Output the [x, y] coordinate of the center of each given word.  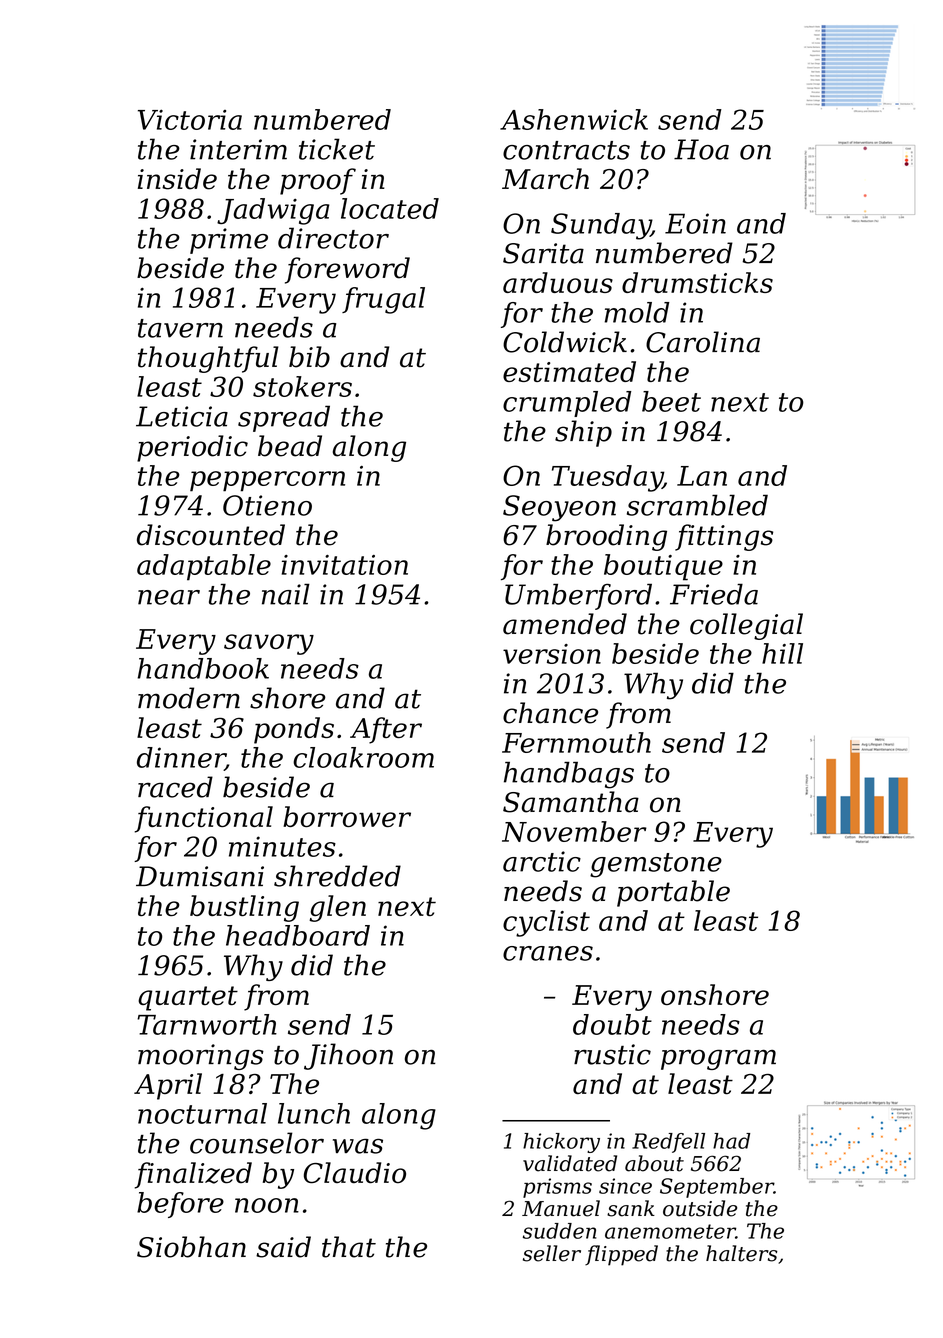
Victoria [190, 119]
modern [189, 698]
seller [552, 1253]
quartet [188, 998]
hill [782, 653]
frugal [383, 300]
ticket [337, 149]
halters [742, 1253]
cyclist [546, 923]
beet [671, 401]
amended [565, 624]
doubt [612, 1024]
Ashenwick [574, 119]
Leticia [182, 416]
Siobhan [191, 1247]
